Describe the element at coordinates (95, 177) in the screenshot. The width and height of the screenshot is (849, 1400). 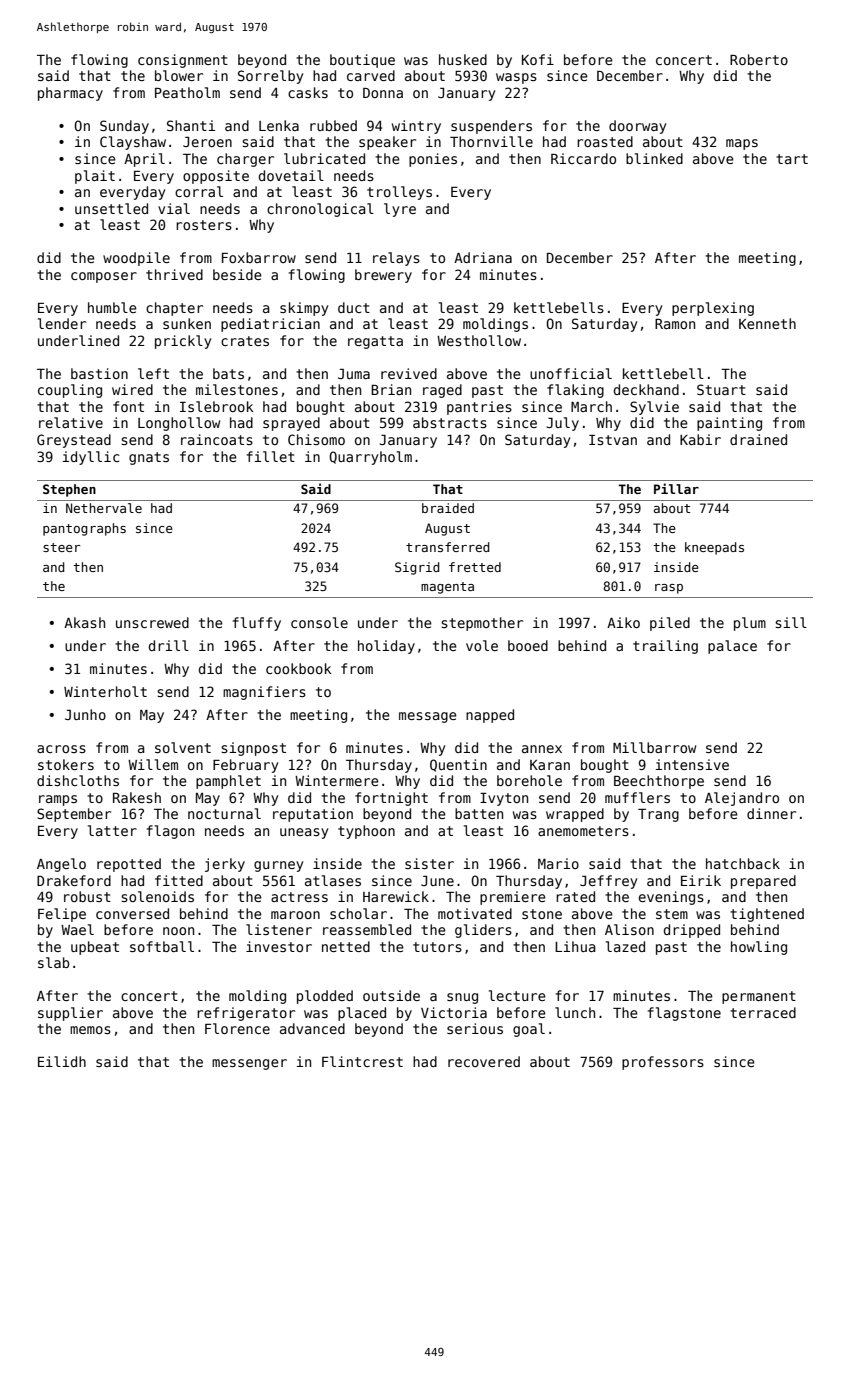
I see `plait` at that location.
